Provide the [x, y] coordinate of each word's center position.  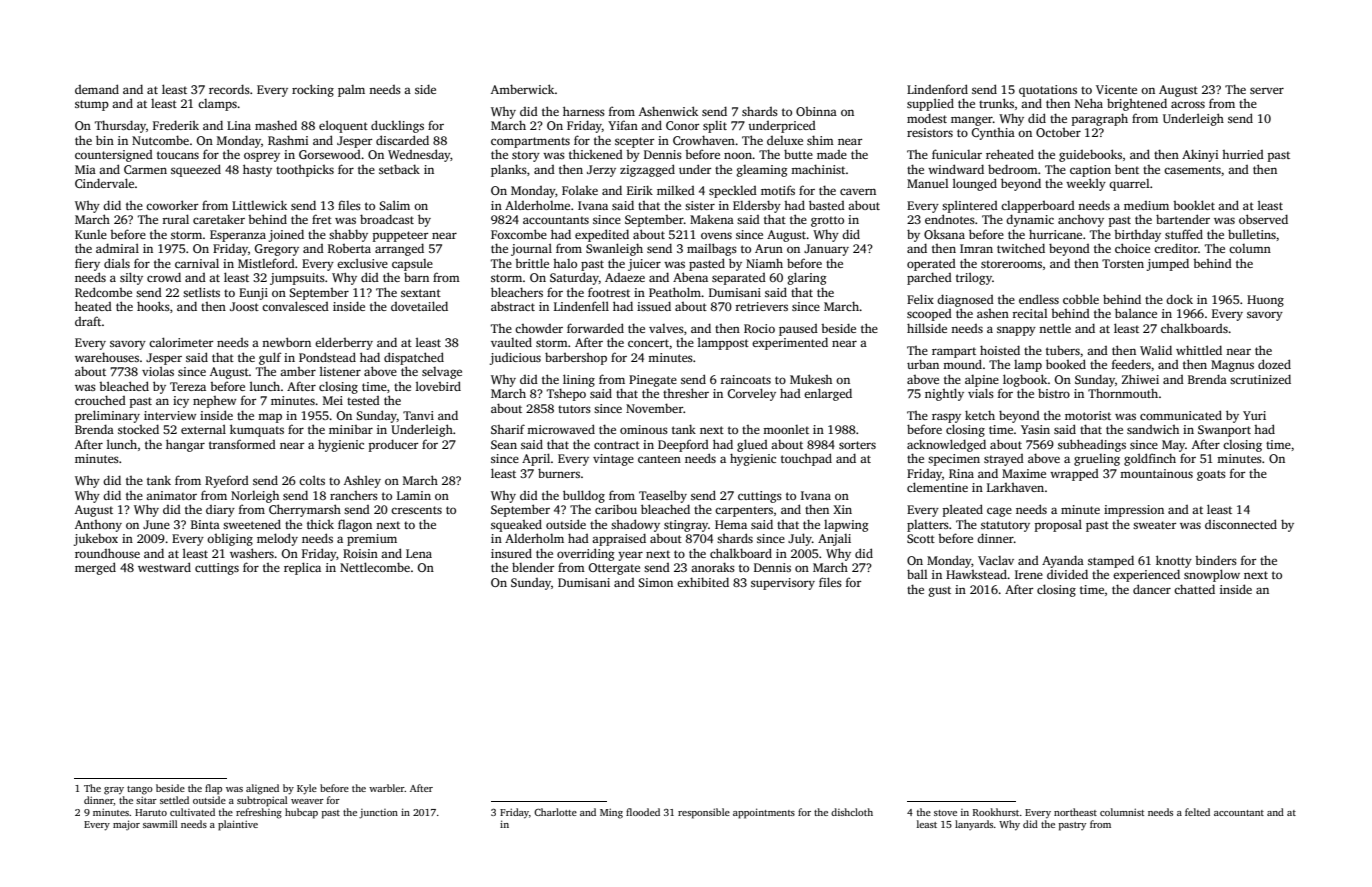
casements [1192, 170]
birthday [1137, 236]
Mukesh [811, 379]
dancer [1152, 589]
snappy [1016, 331]
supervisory [783, 584]
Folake [580, 190]
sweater [1154, 525]
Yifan [623, 125]
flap [213, 789]
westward [164, 567]
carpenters [744, 511]
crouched [100, 400]
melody [277, 539]
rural [176, 219]
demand [97, 89]
